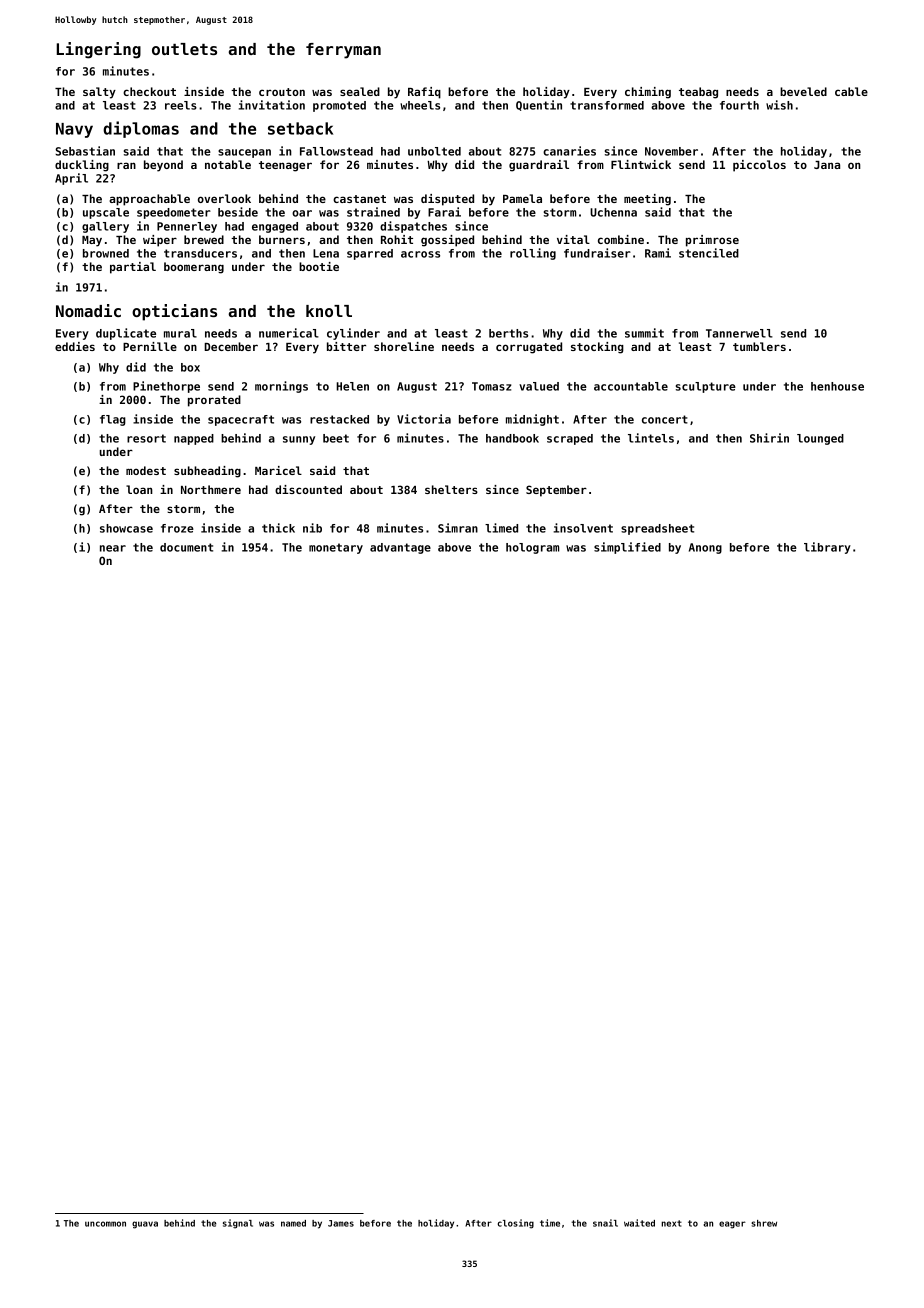 The width and height of the screenshot is (924, 1308). I want to click on simplified, so click(627, 548).
